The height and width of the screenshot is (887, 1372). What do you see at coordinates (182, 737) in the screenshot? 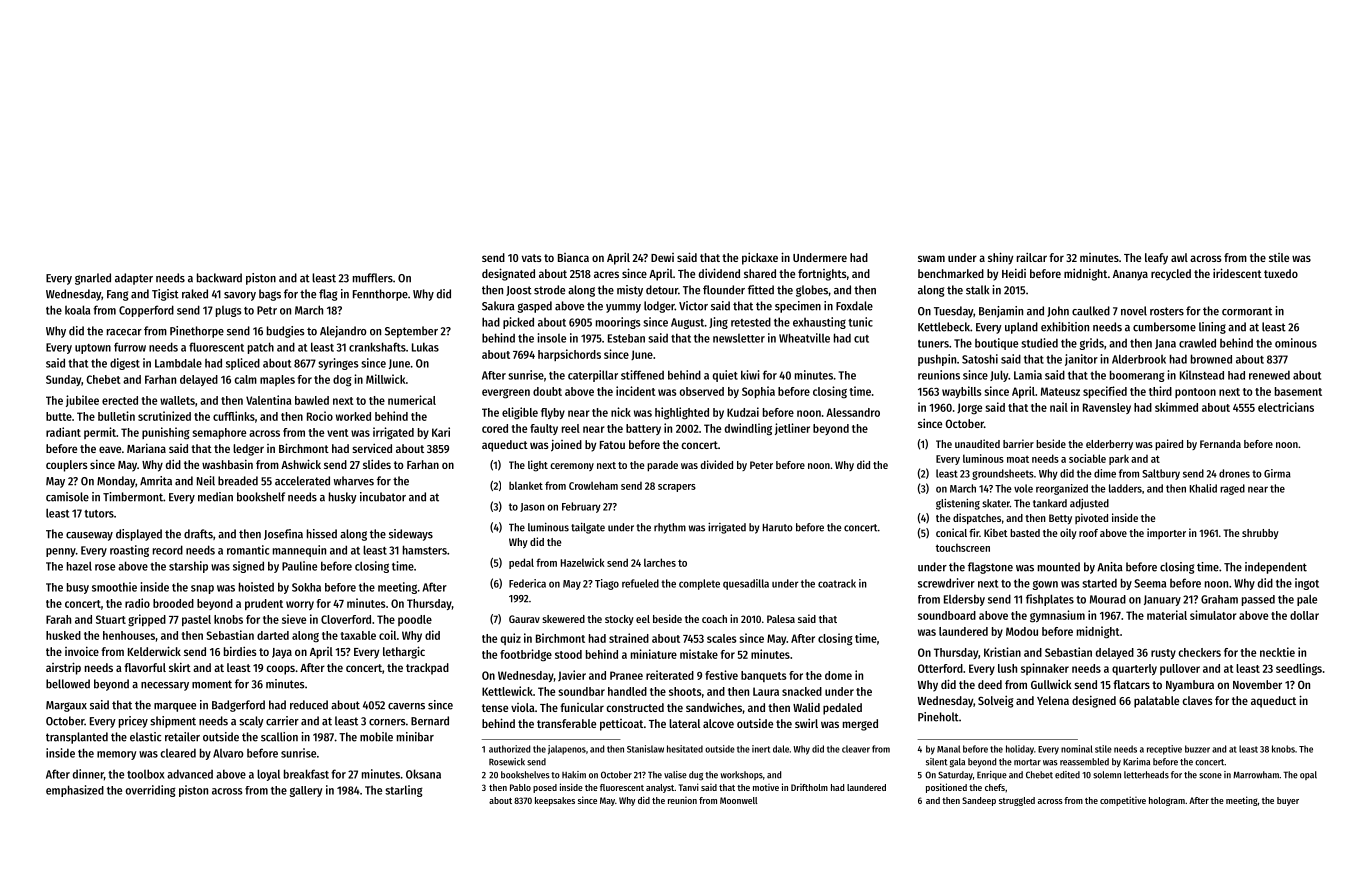
I see `retailer` at bounding box center [182, 737].
